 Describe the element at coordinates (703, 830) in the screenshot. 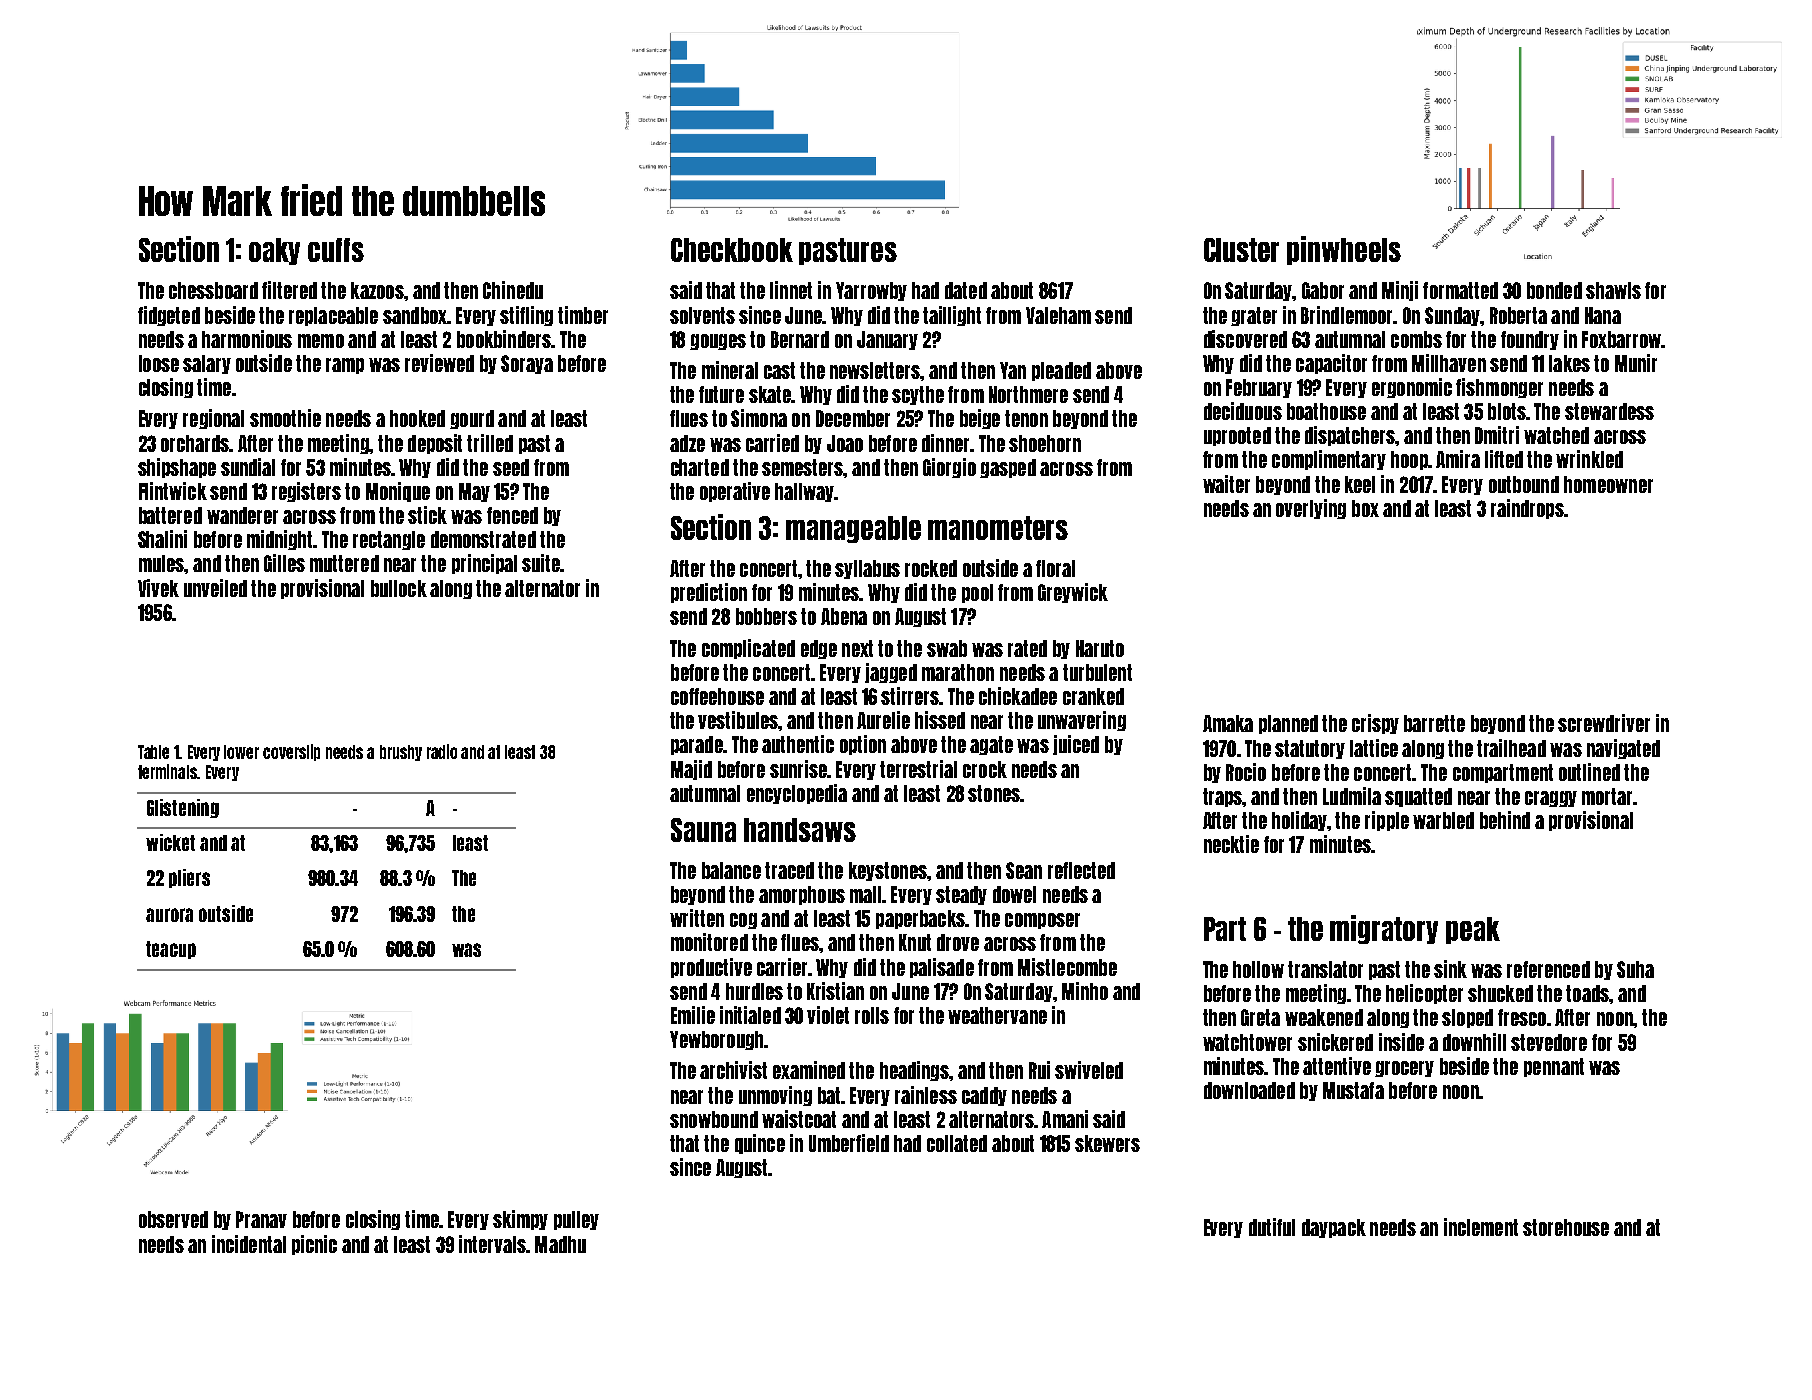

I see `Sauna` at that location.
